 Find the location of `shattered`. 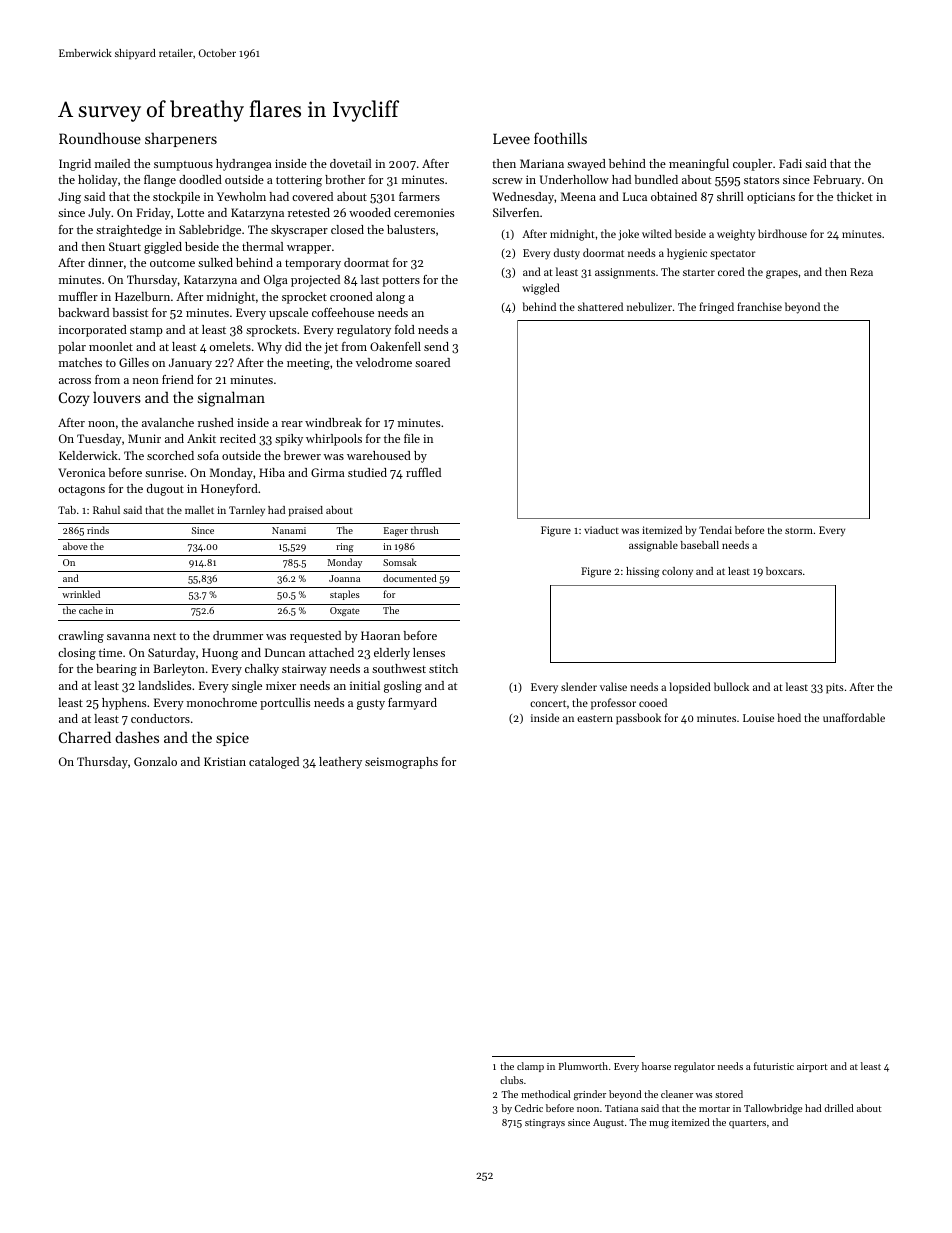

shattered is located at coordinates (600, 306).
